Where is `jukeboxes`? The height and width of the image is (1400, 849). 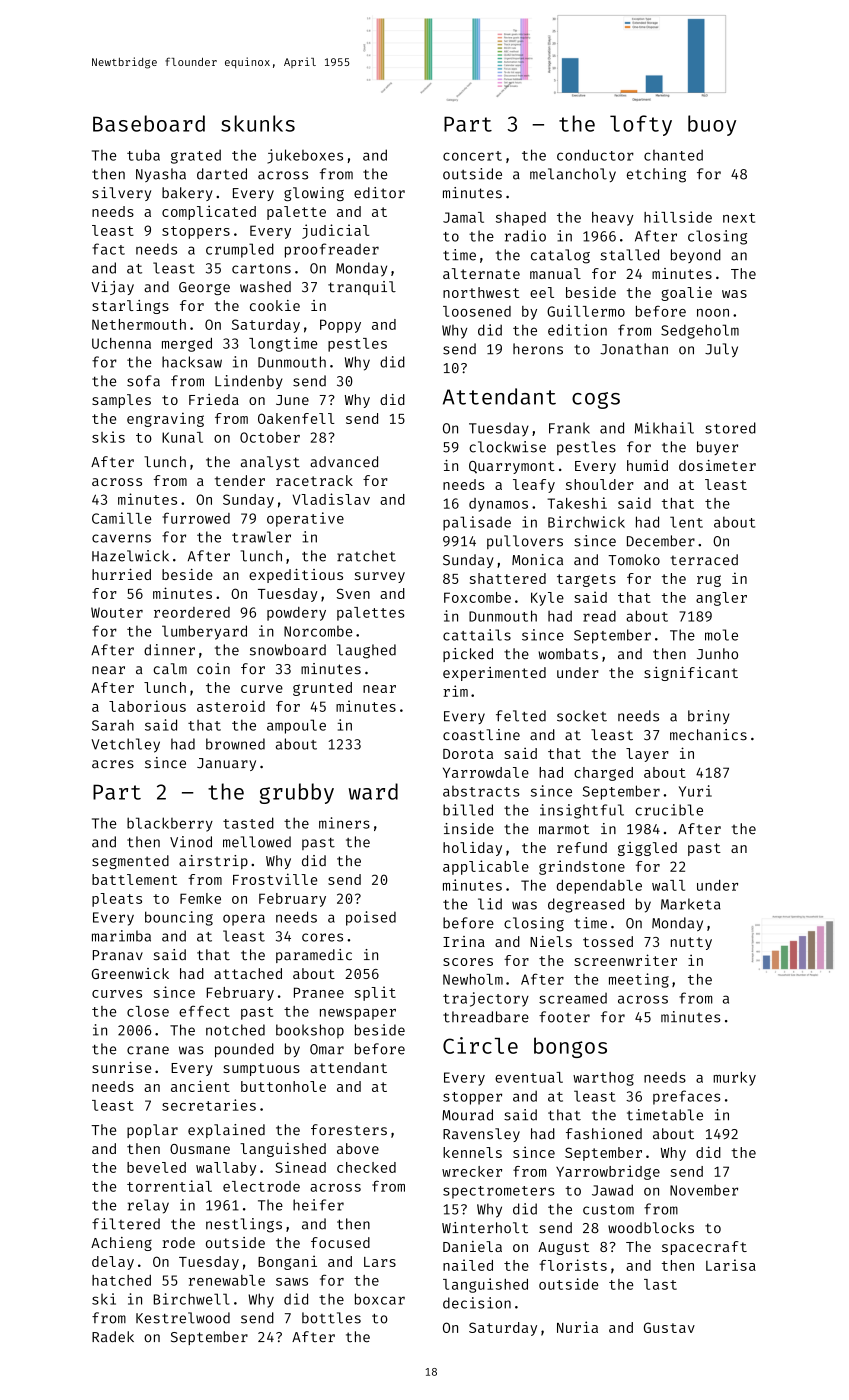 jukeboxes is located at coordinates (305, 156).
